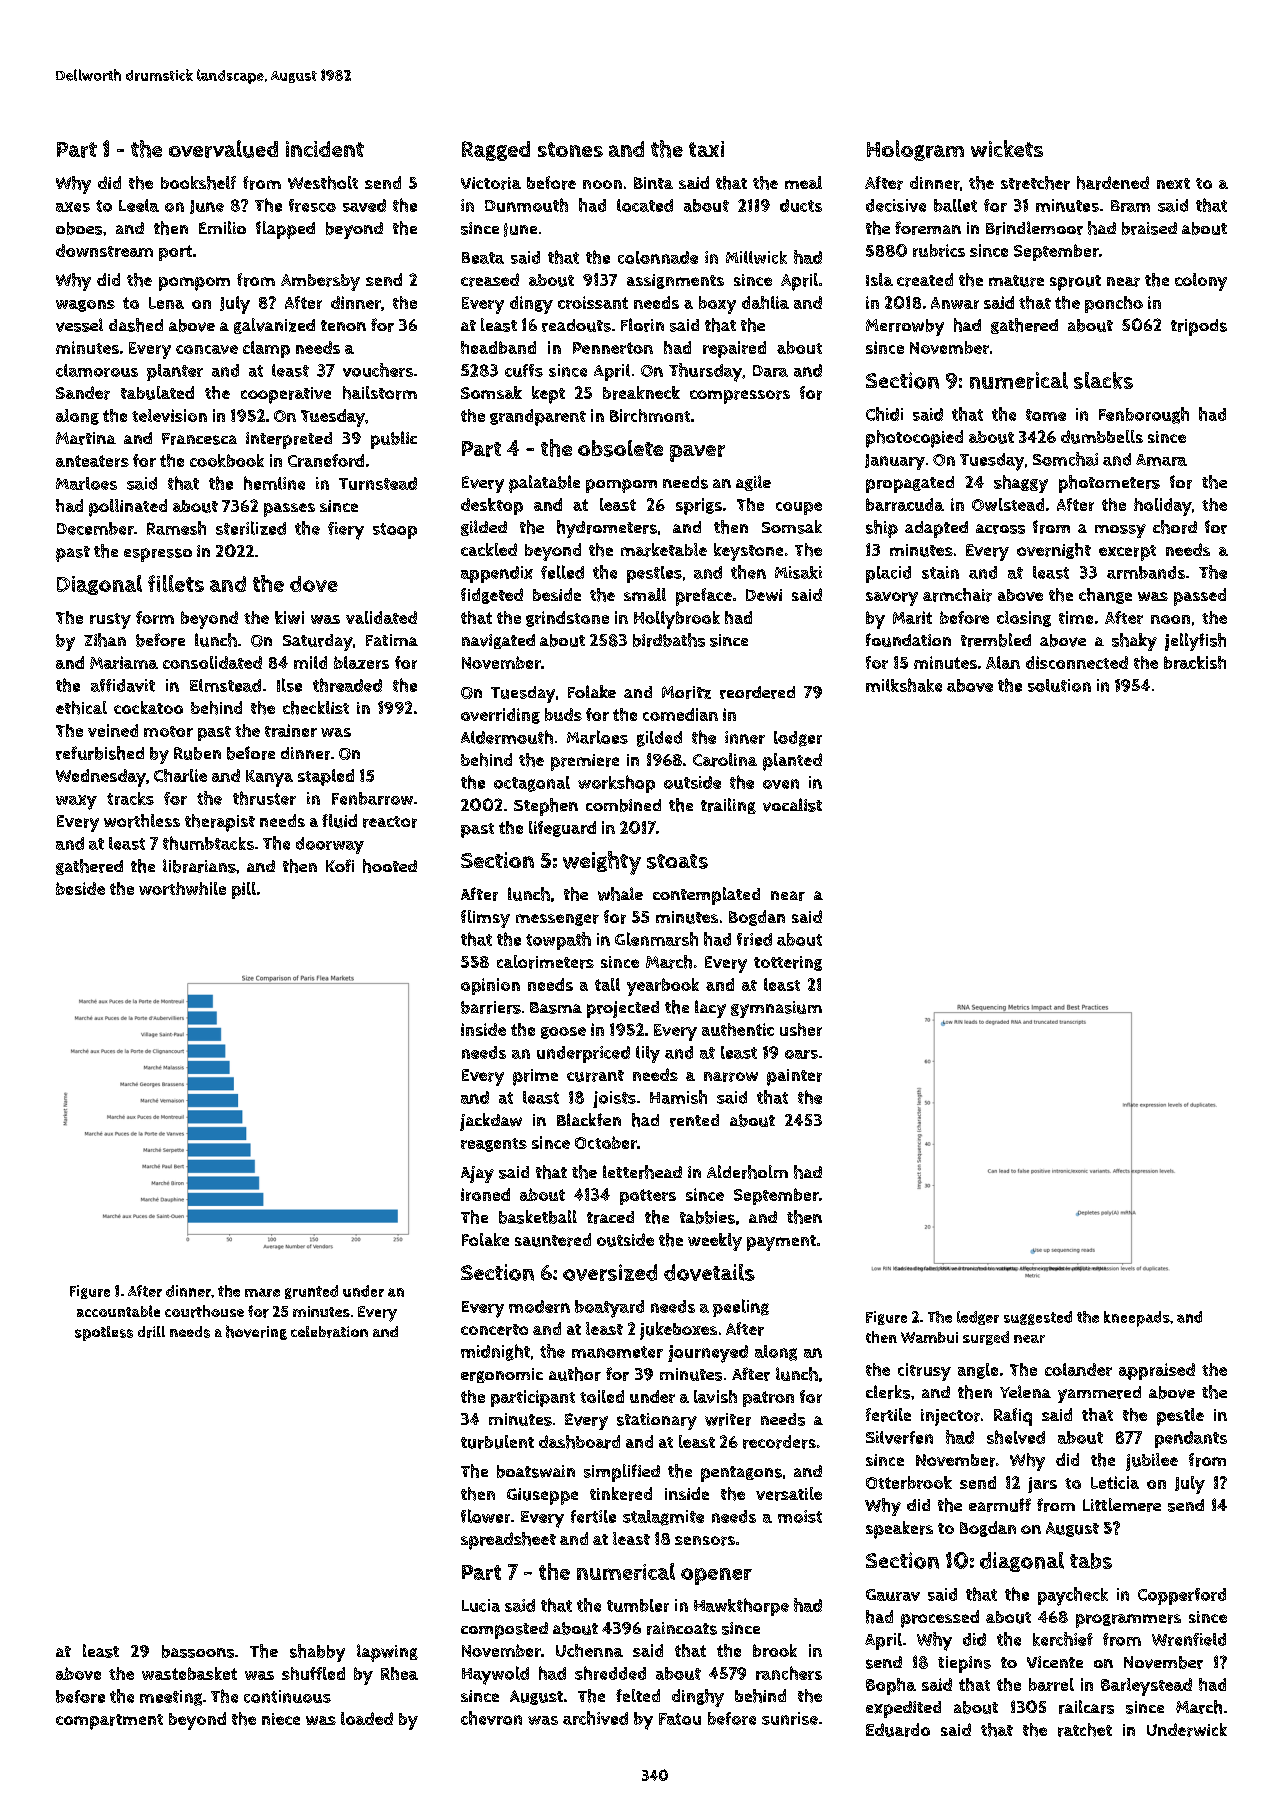 Image resolution: width=1283 pixels, height=1815 pixels. I want to click on mare, so click(262, 1292).
